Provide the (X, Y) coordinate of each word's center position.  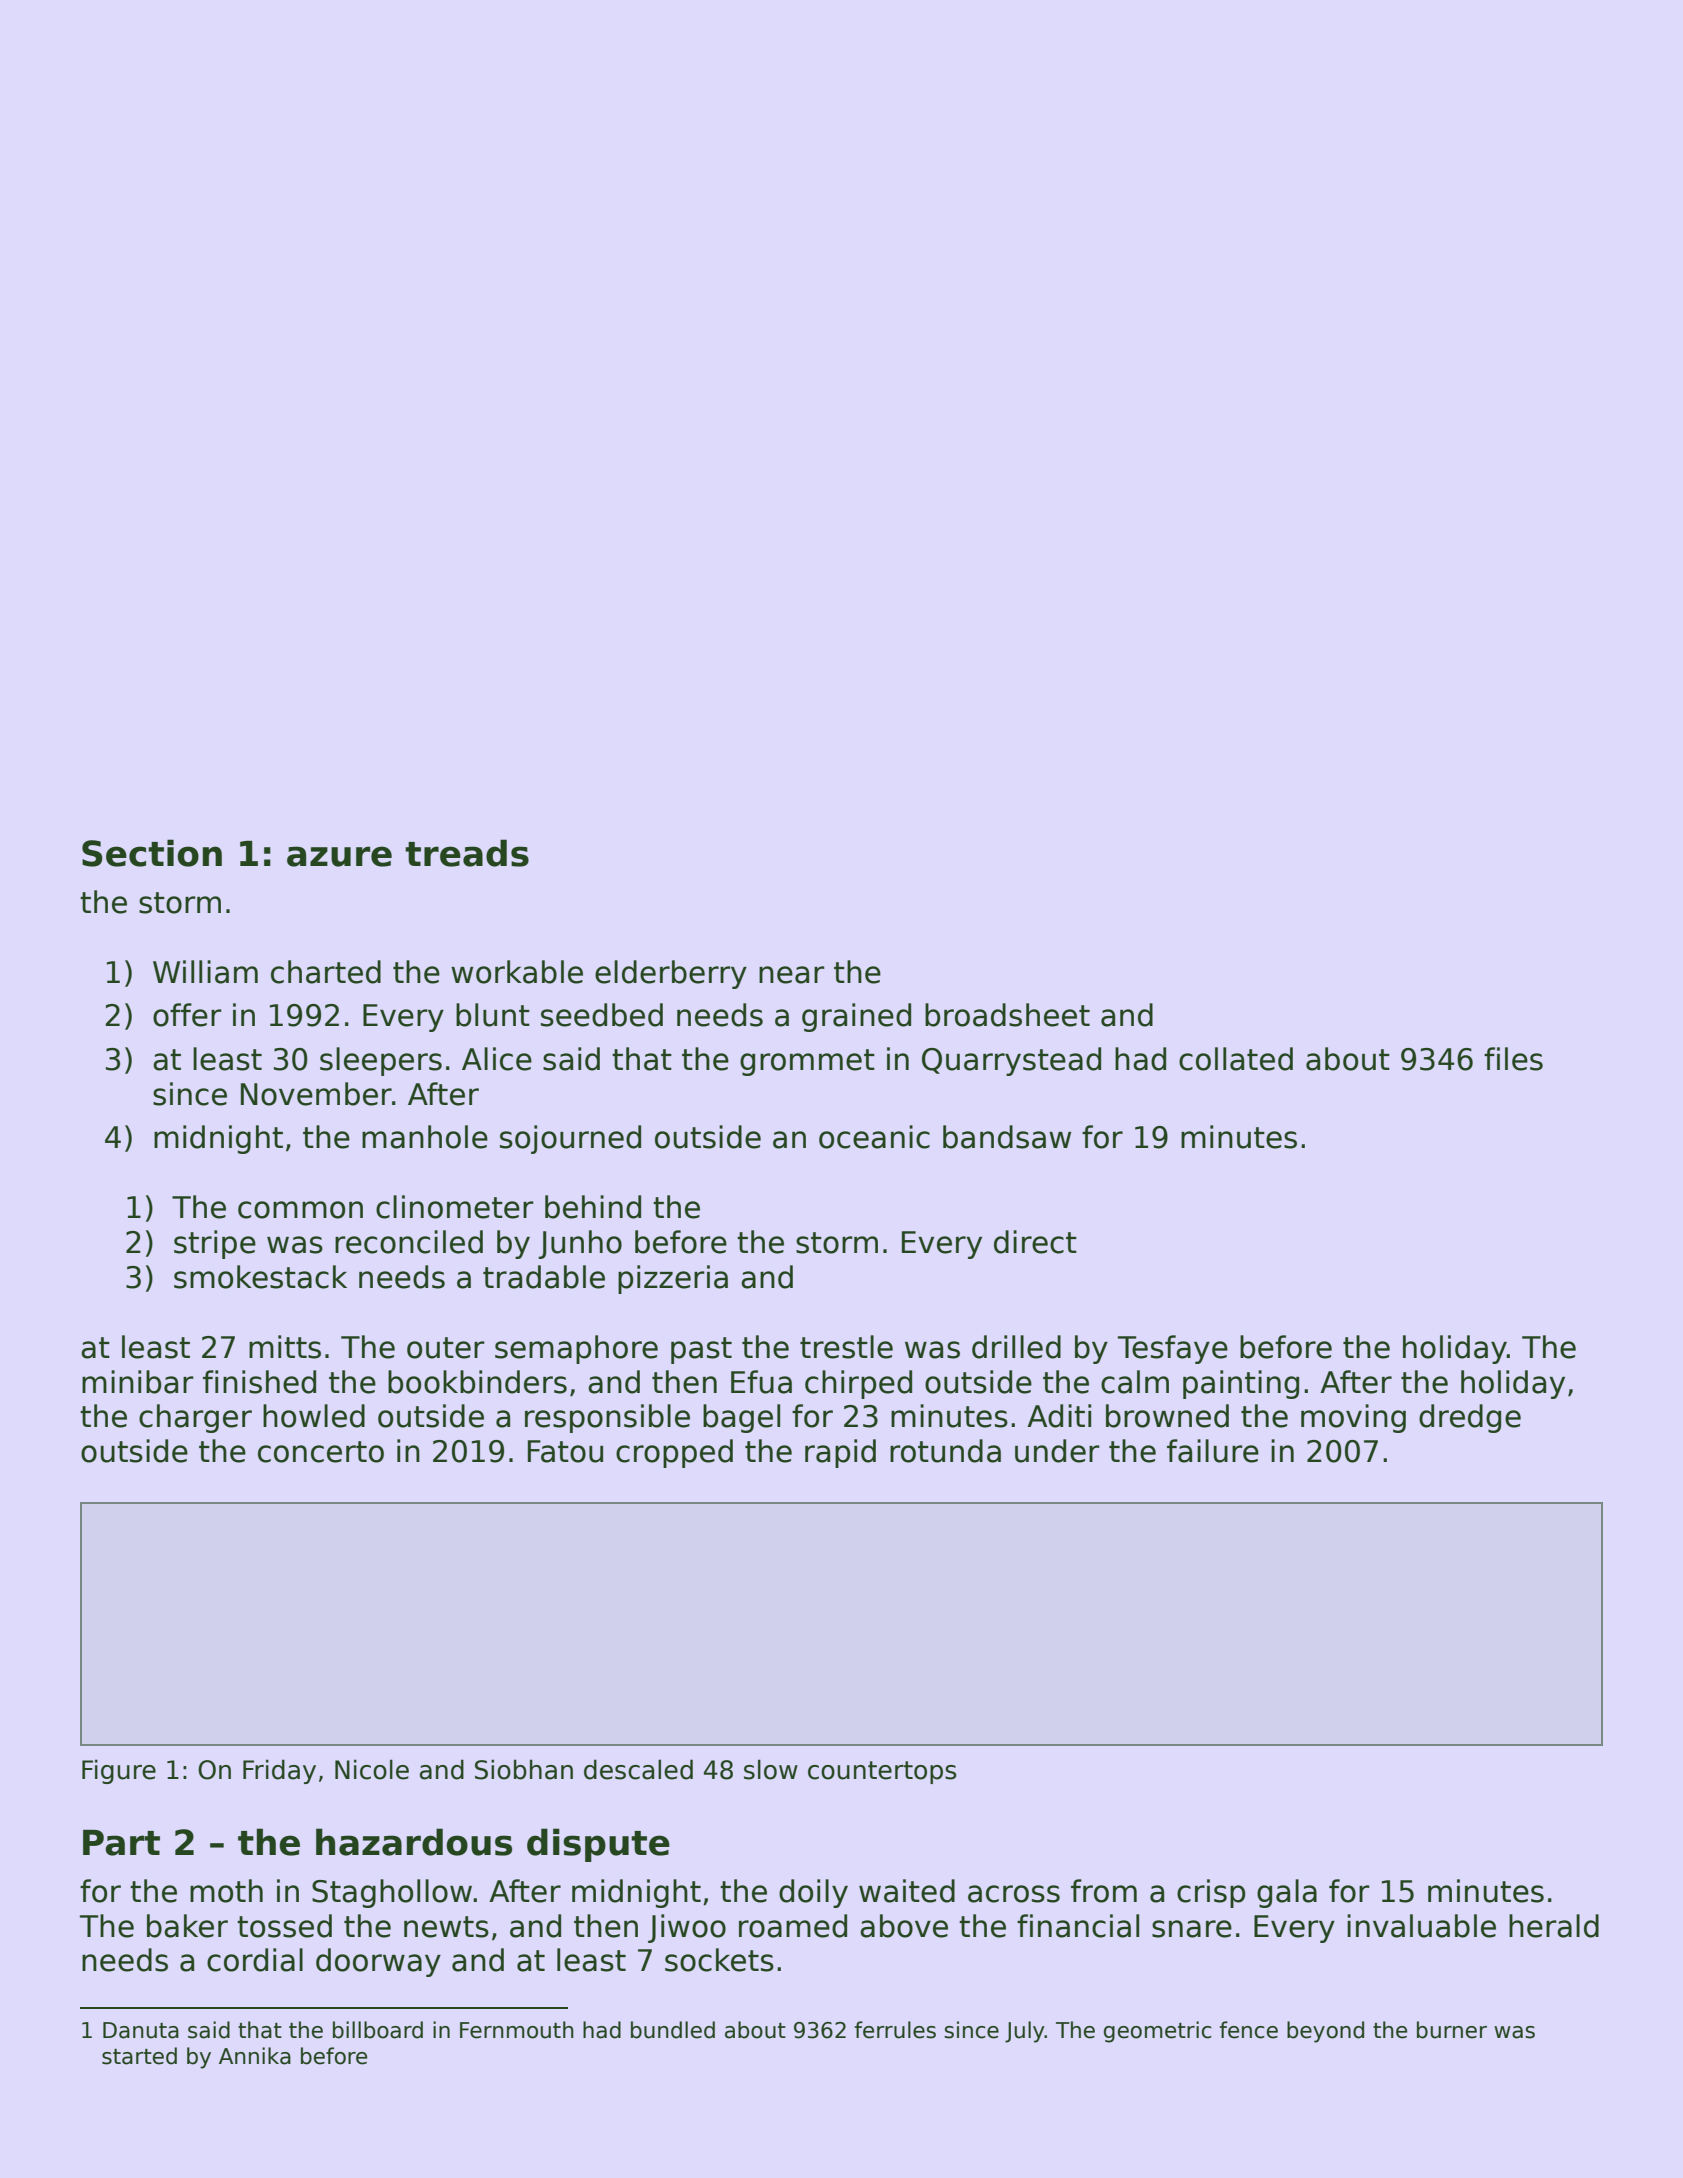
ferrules (895, 2030)
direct (1035, 1242)
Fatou (565, 1451)
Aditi (1059, 1416)
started (139, 2056)
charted (326, 972)
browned (1167, 1416)
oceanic (874, 1137)
